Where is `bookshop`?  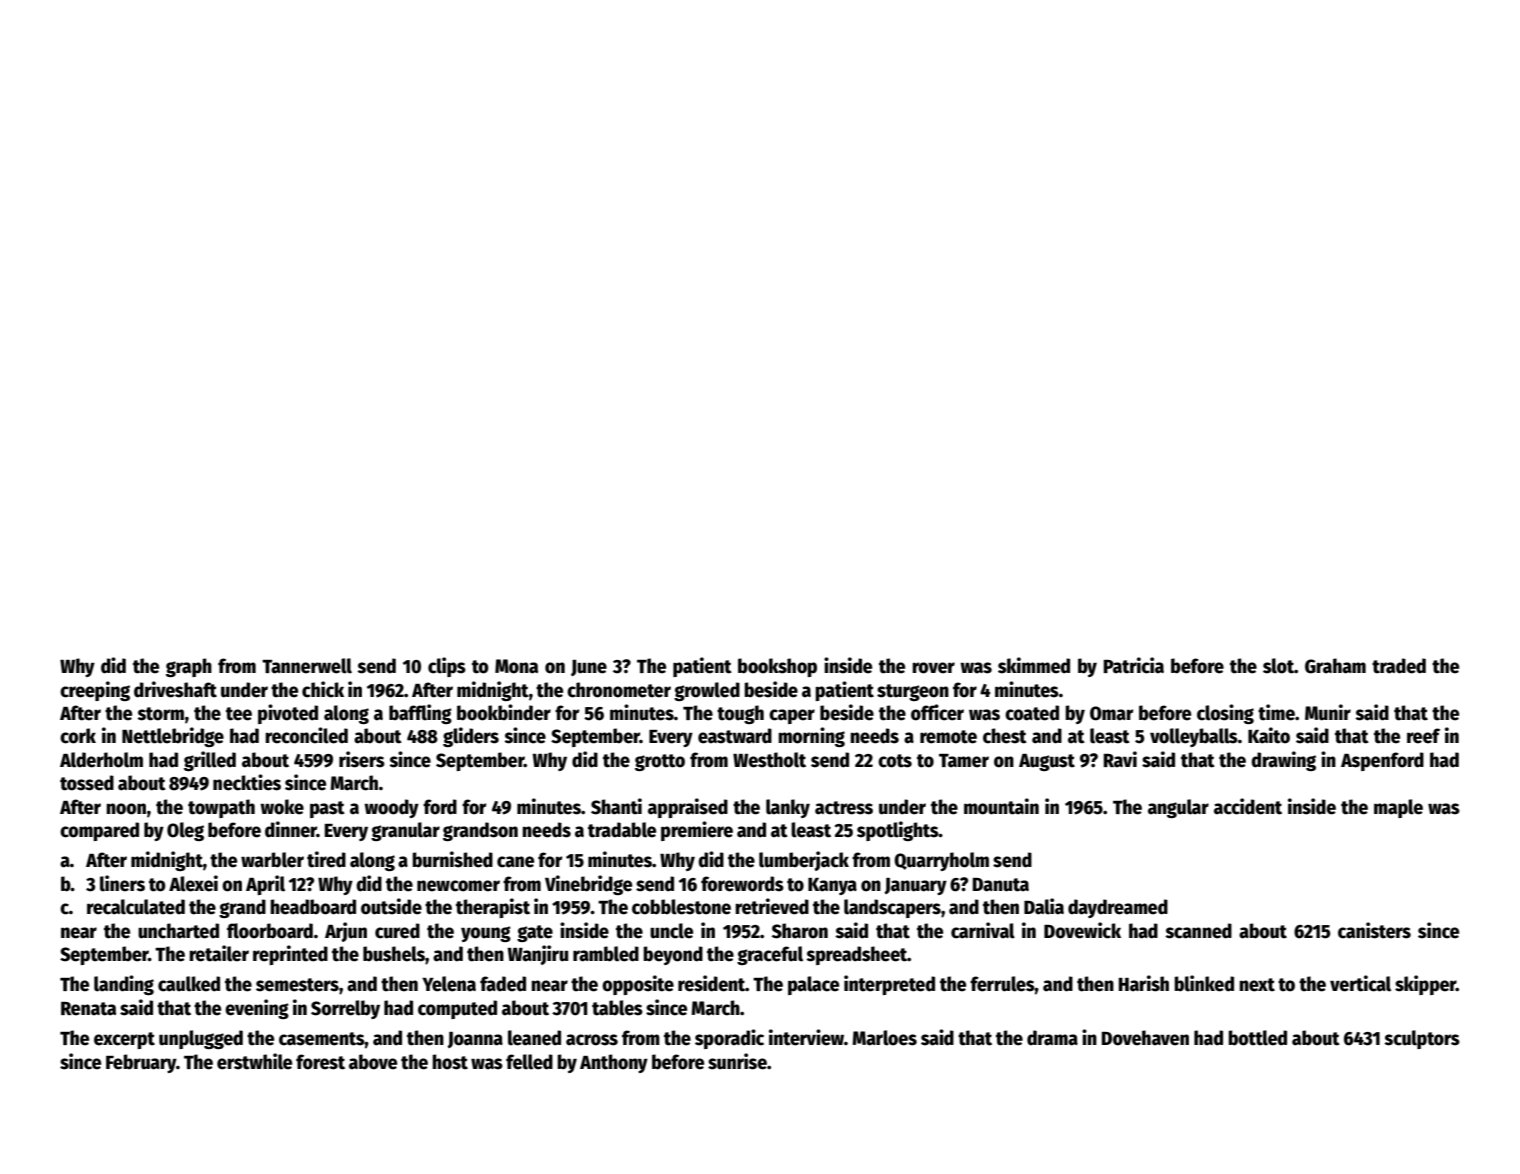
bookshop is located at coordinates (777, 667).
